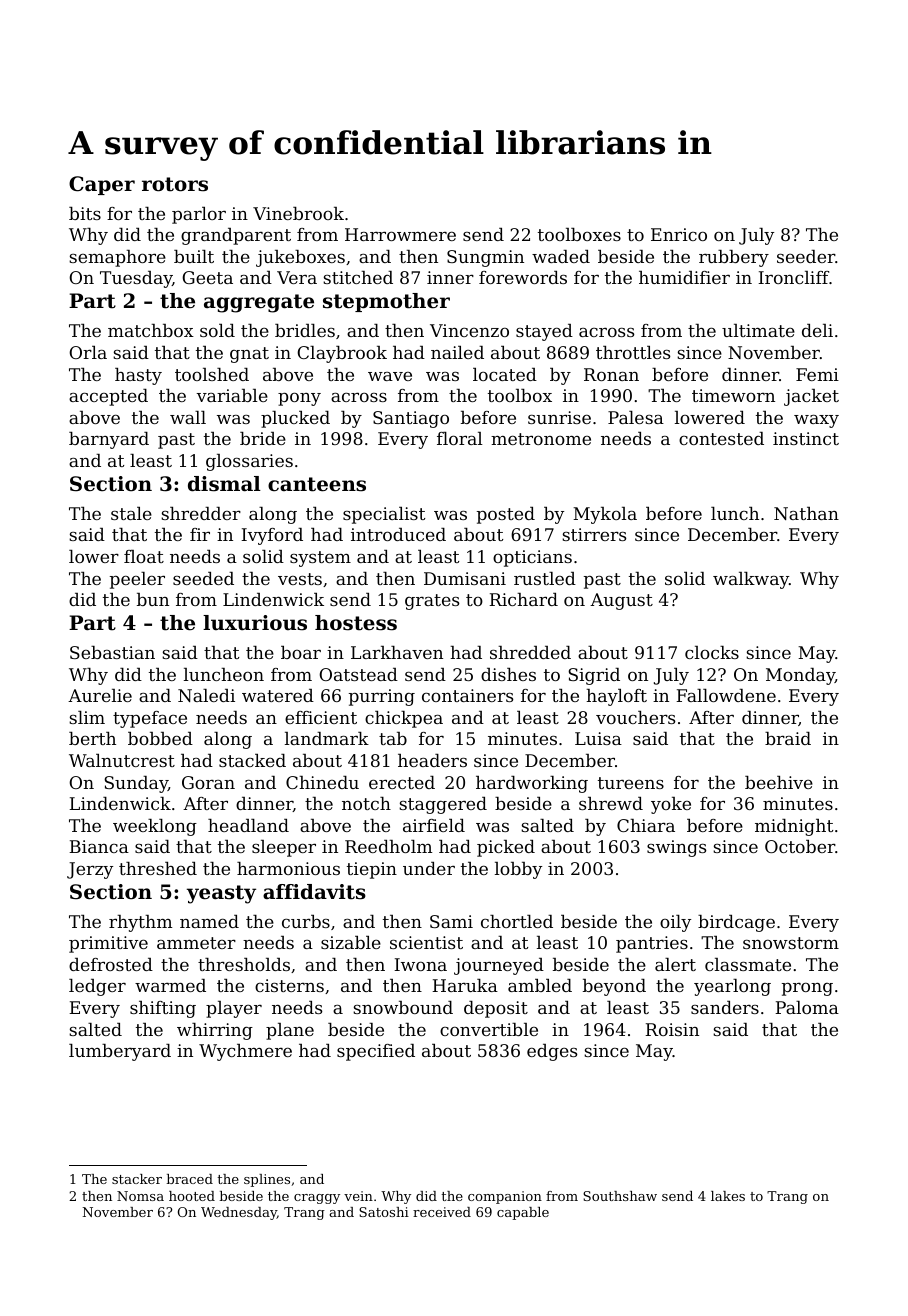  I want to click on canteens, so click(317, 484).
